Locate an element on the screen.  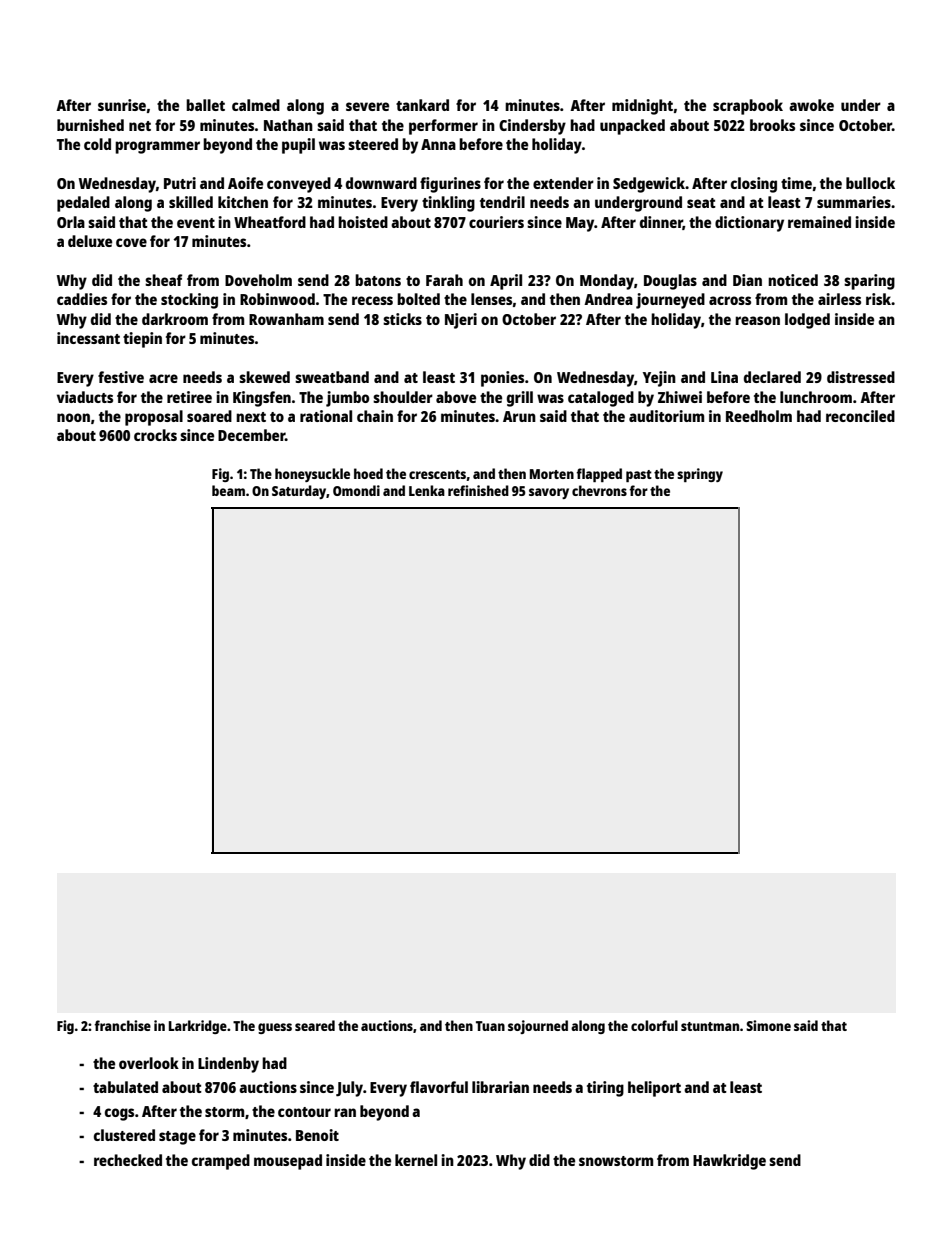
Larkridge is located at coordinates (198, 1027).
